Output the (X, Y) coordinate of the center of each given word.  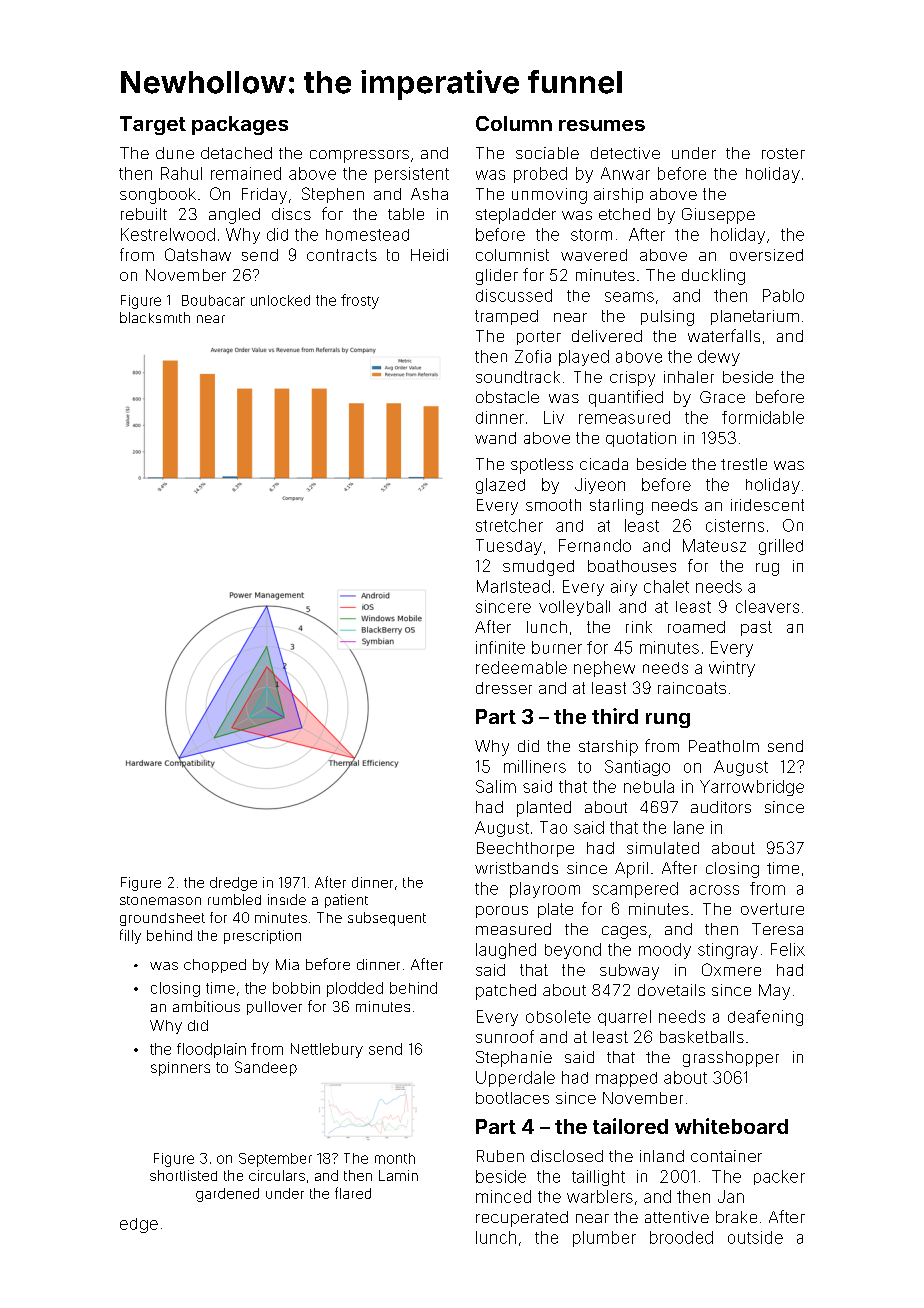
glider (497, 277)
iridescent (767, 505)
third (615, 716)
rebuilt (144, 214)
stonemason (160, 900)
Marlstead (513, 586)
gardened (227, 1195)
